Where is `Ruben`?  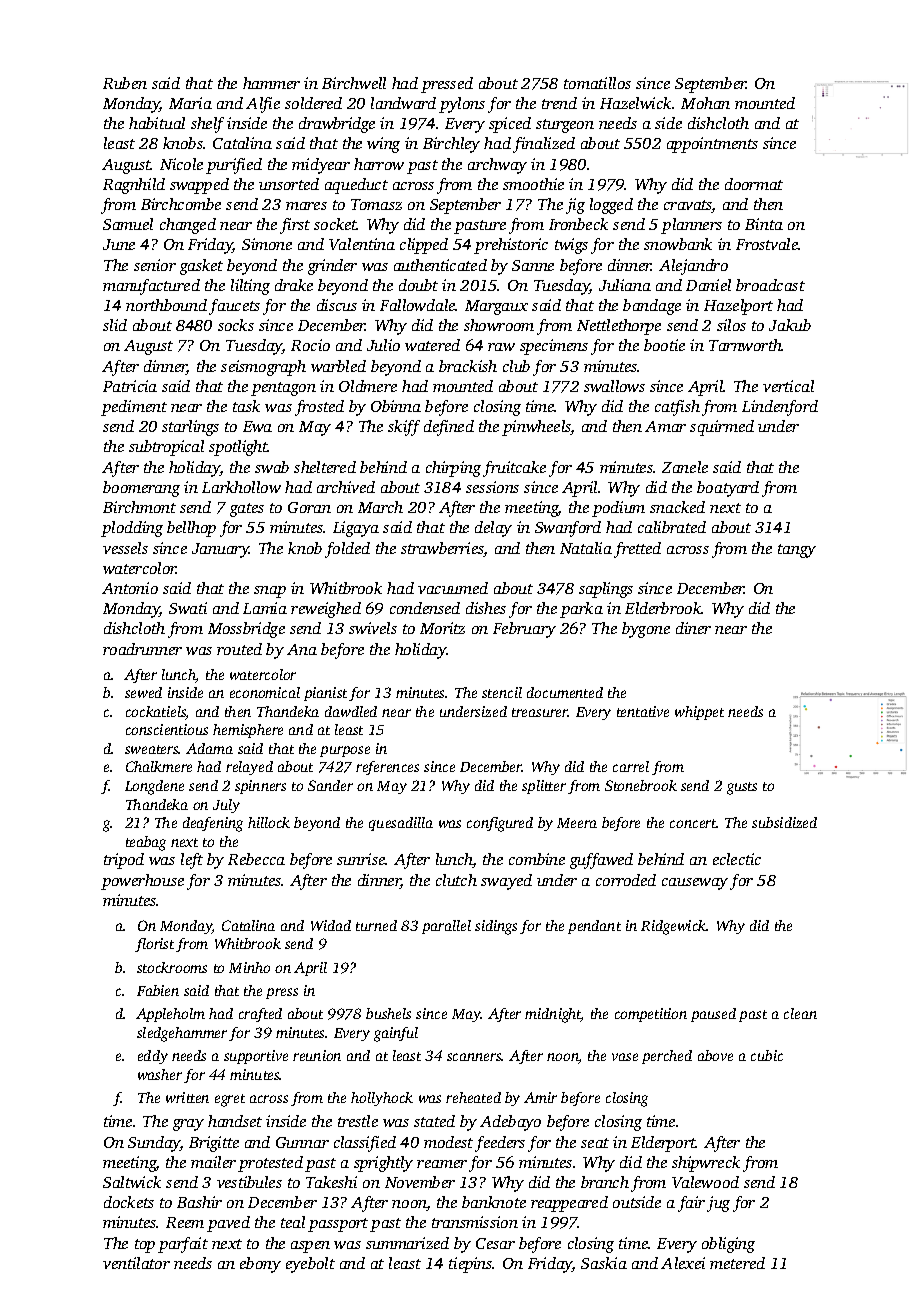 Ruben is located at coordinates (125, 83).
